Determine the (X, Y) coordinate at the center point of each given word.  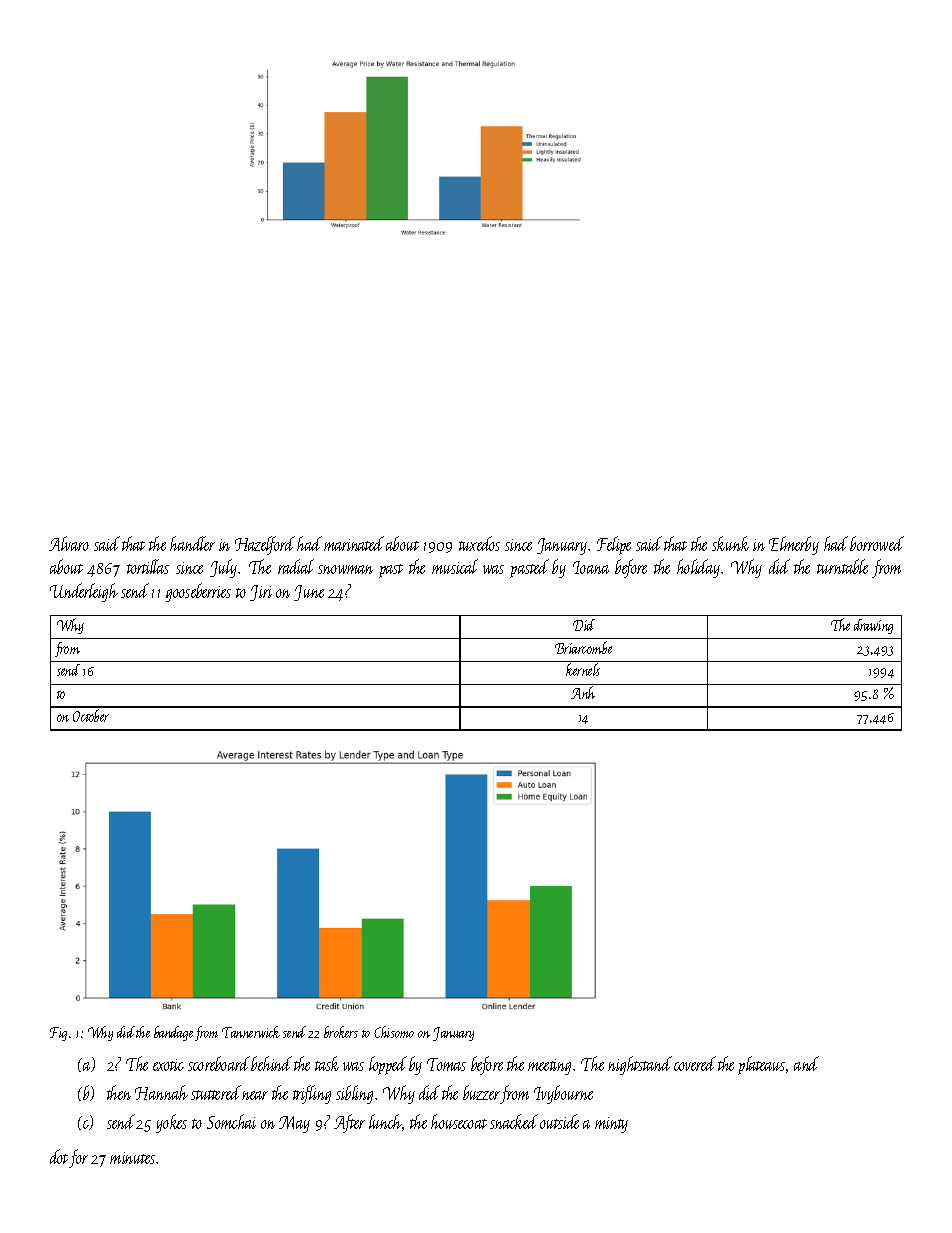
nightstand (640, 1065)
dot (59, 1156)
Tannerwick (251, 1032)
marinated (354, 543)
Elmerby (794, 545)
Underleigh (84, 592)
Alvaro (69, 543)
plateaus (761, 1065)
